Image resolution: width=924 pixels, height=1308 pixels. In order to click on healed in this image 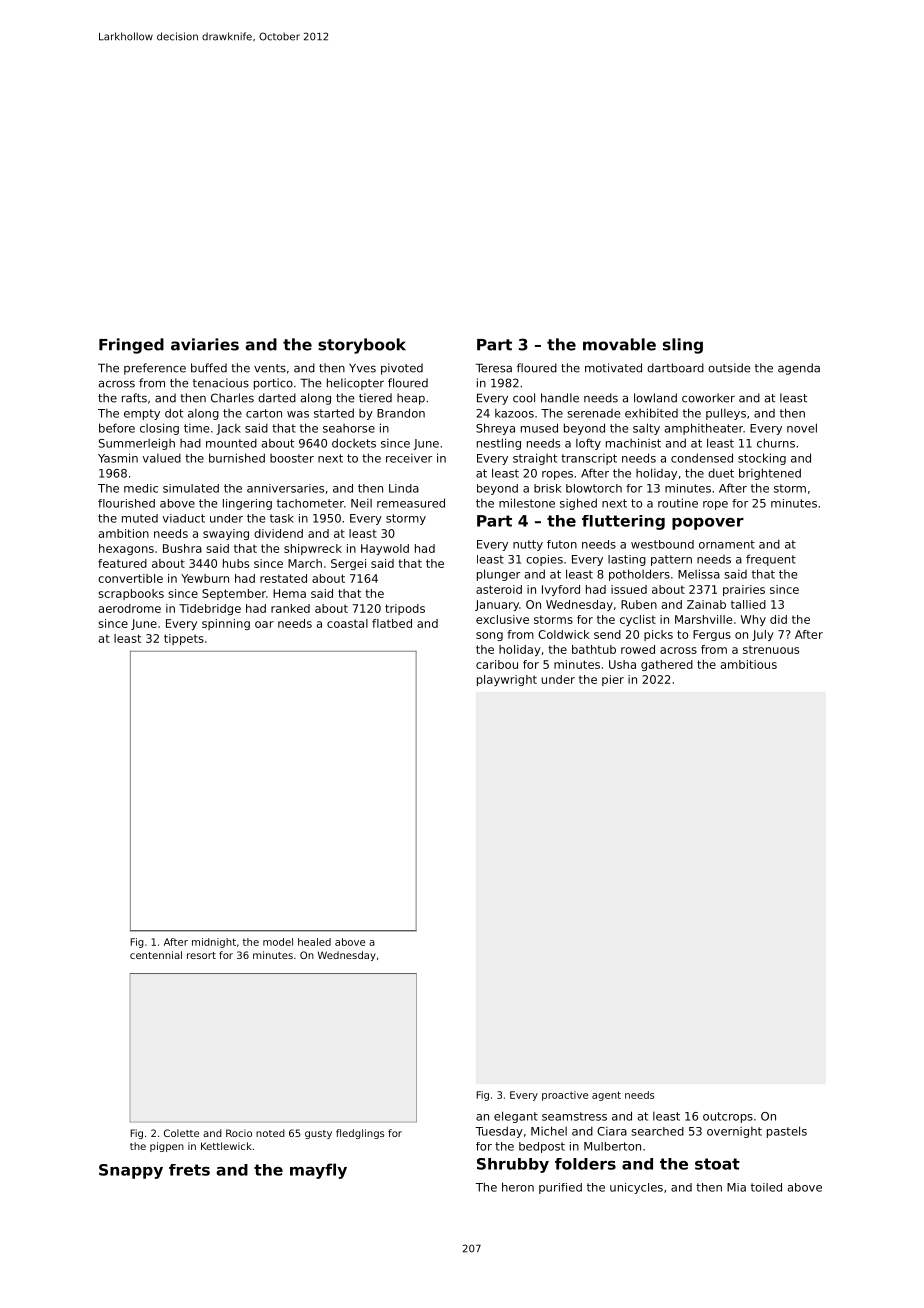, I will do `click(314, 942)`.
